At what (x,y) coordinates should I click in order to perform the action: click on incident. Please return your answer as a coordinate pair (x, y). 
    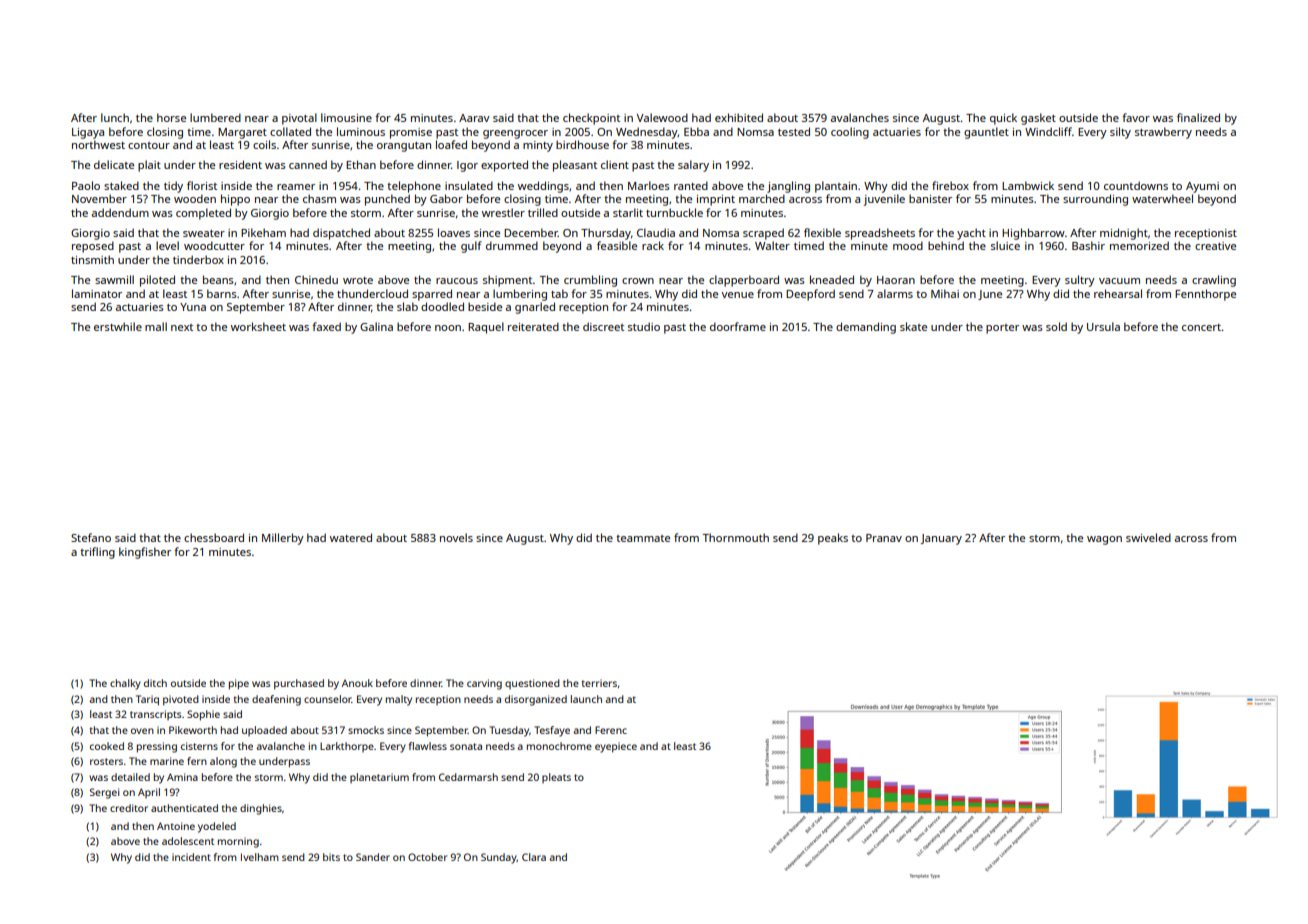
    Looking at the image, I should click on (191, 857).
